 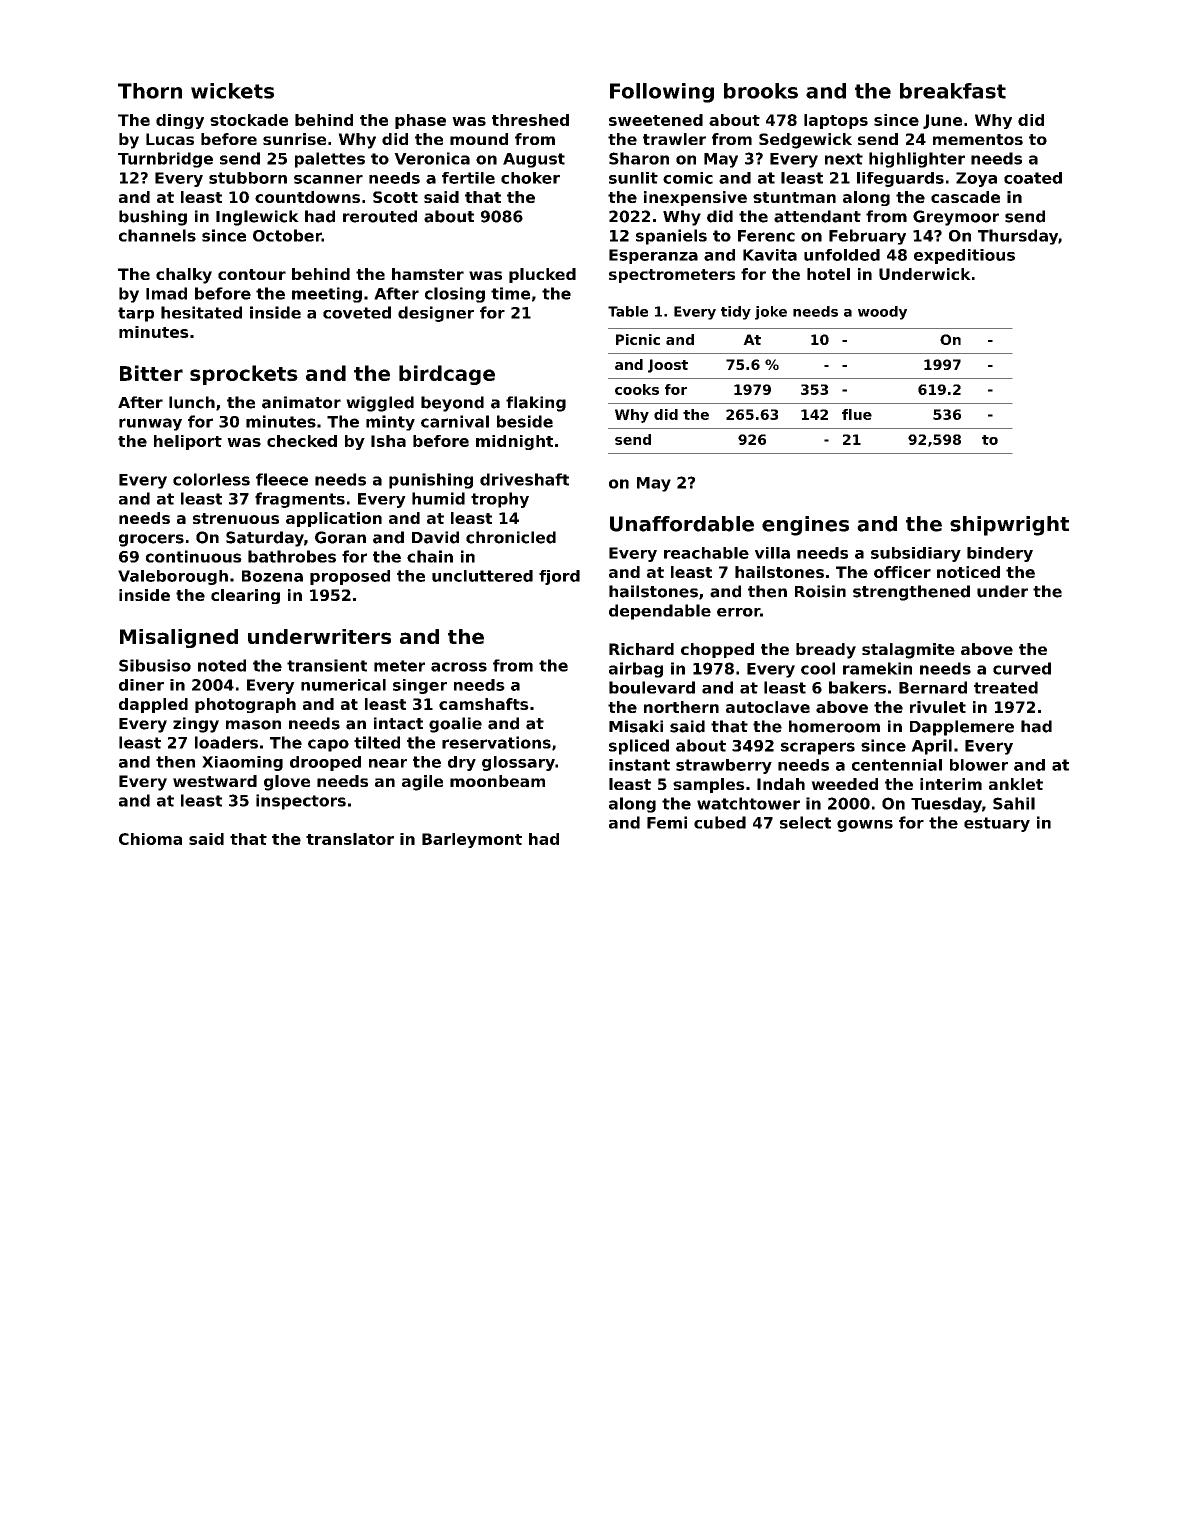 I want to click on numerical, so click(x=343, y=685).
